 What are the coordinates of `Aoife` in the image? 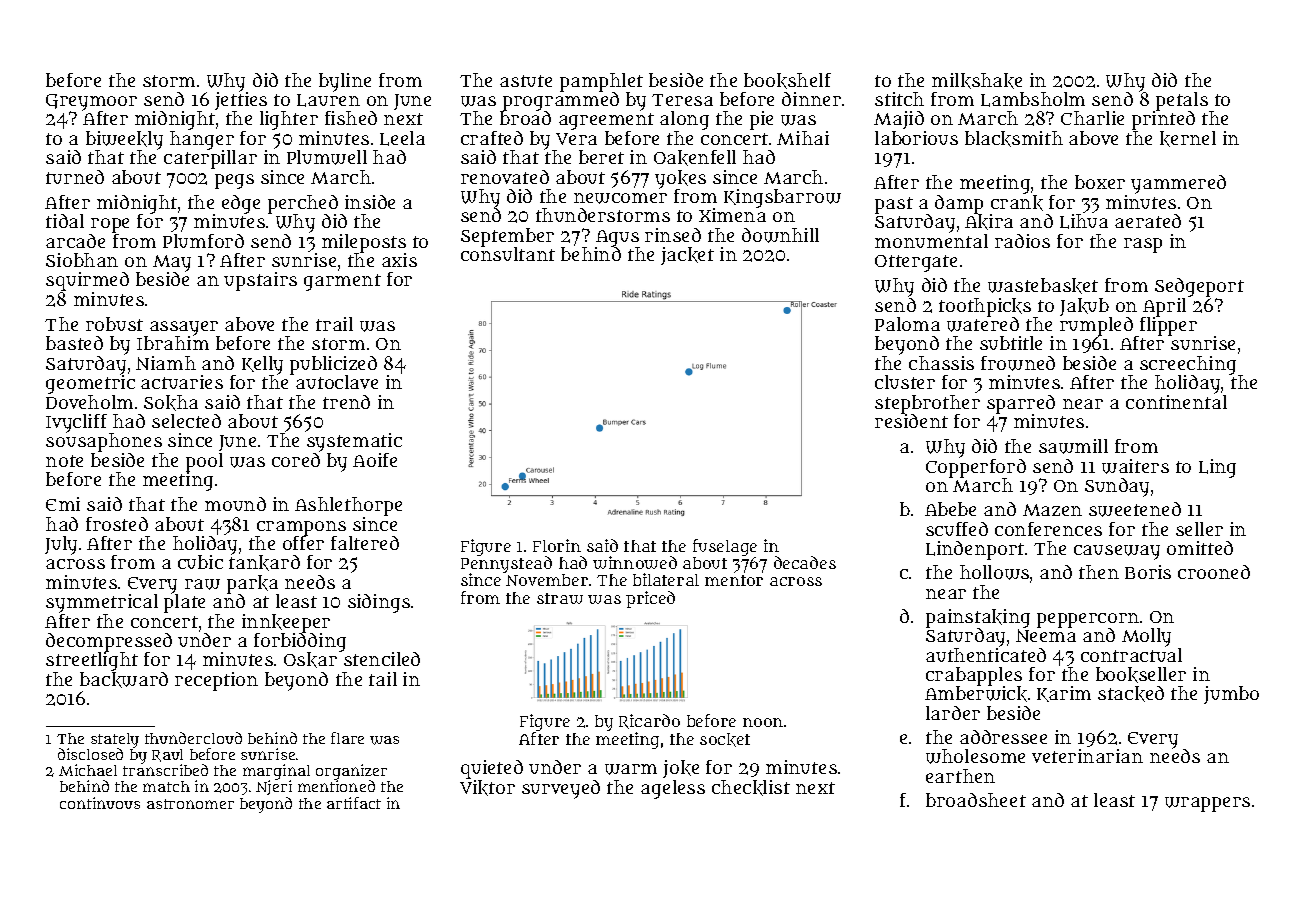 It's located at (375, 460).
